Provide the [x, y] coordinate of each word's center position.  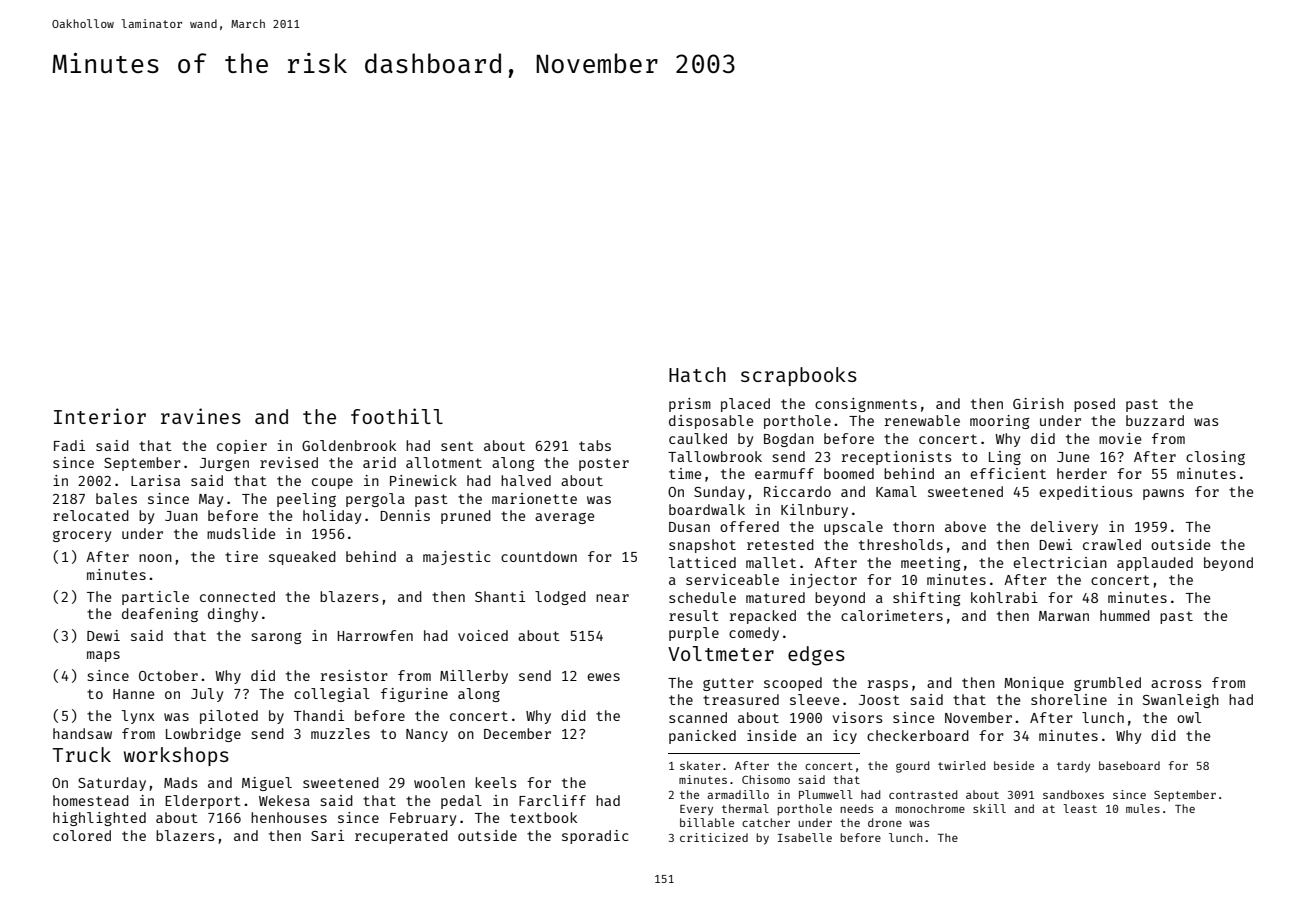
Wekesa [284, 800]
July [207, 695]
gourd [912, 767]
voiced [483, 635]
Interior [100, 416]
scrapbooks [799, 376]
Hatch [697, 374]
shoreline [1069, 699]
